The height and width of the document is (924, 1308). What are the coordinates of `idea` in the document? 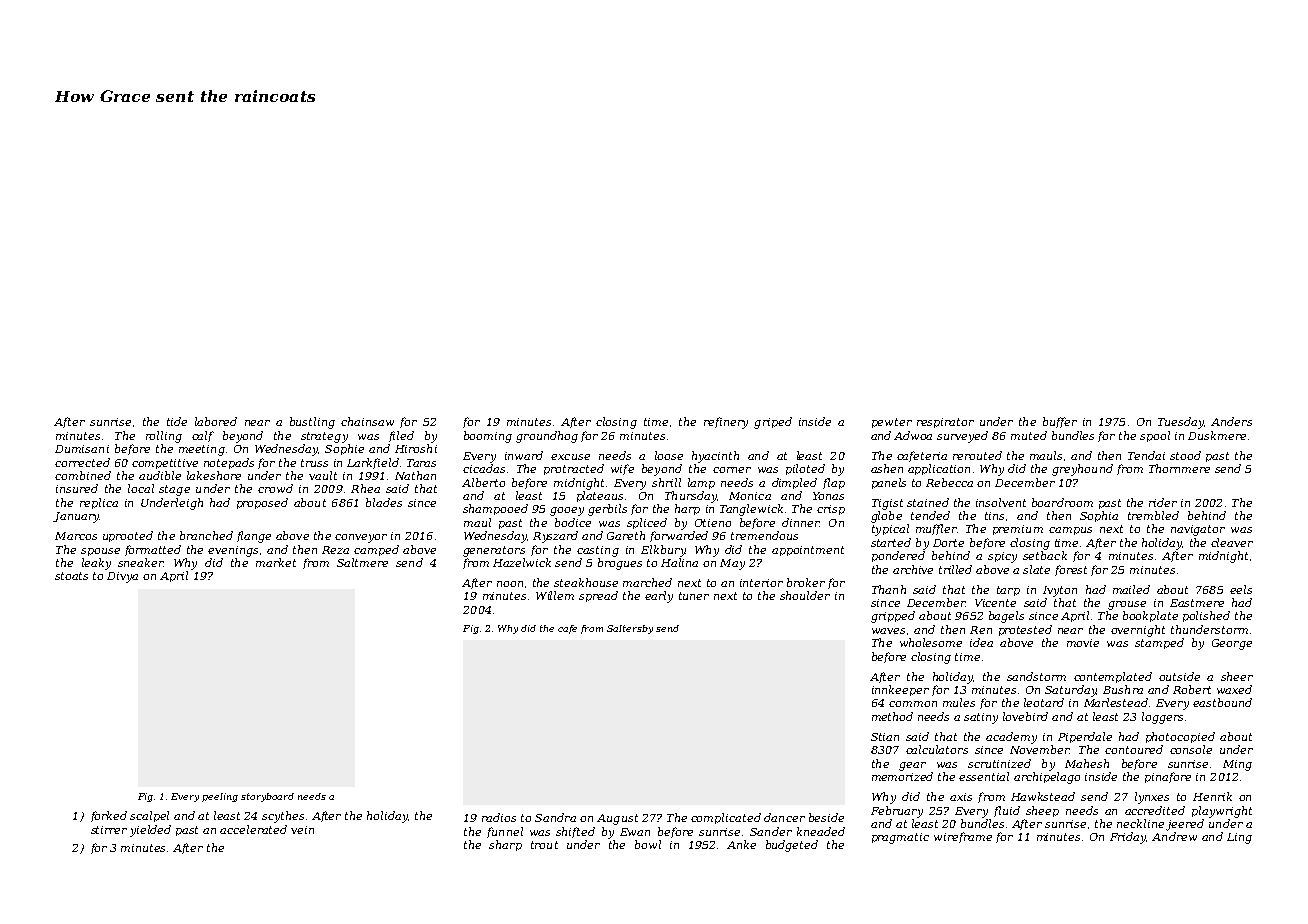 It's located at (981, 642).
